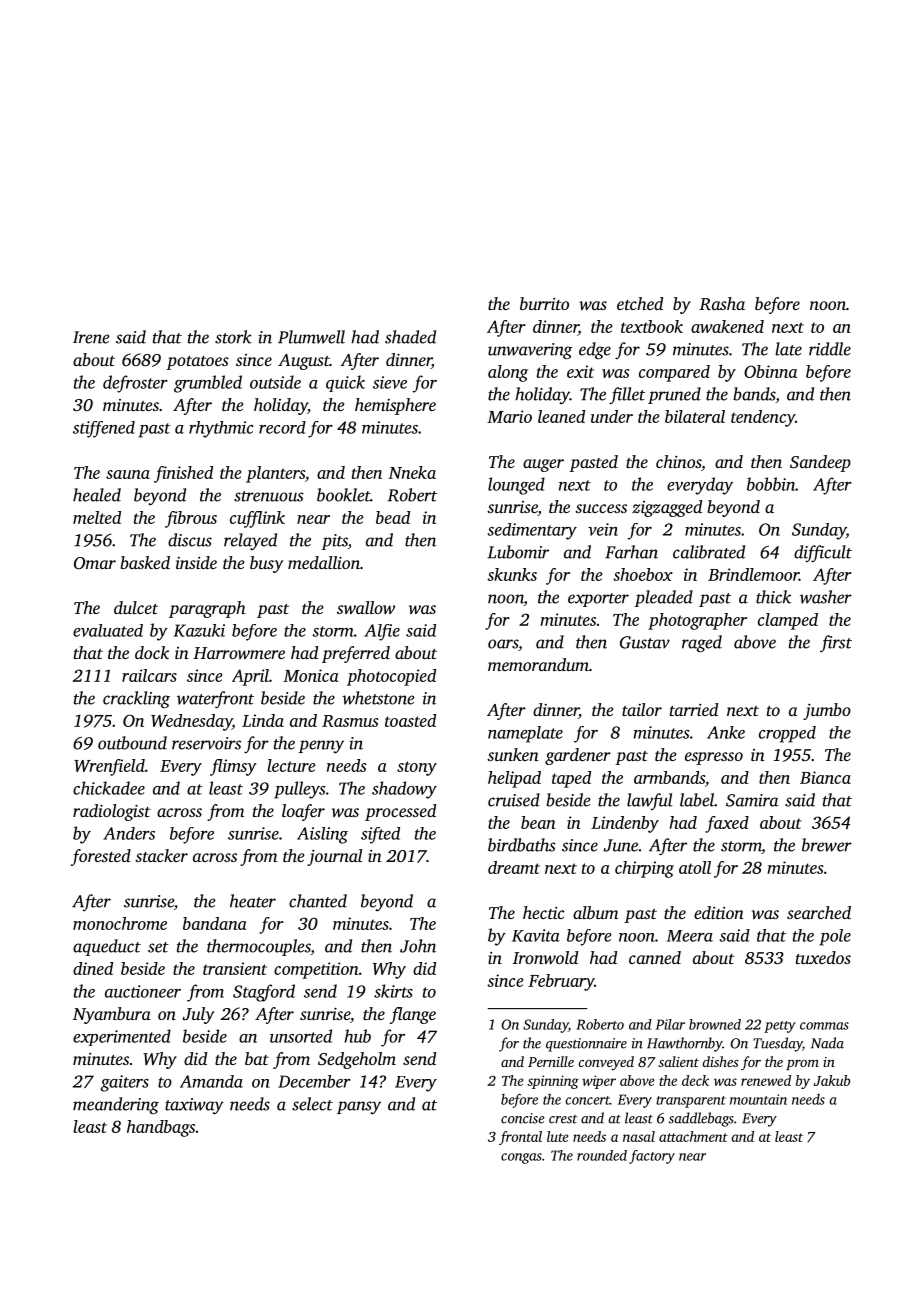 Image resolution: width=924 pixels, height=1311 pixels. What do you see at coordinates (250, 677) in the screenshot?
I see `April` at bounding box center [250, 677].
